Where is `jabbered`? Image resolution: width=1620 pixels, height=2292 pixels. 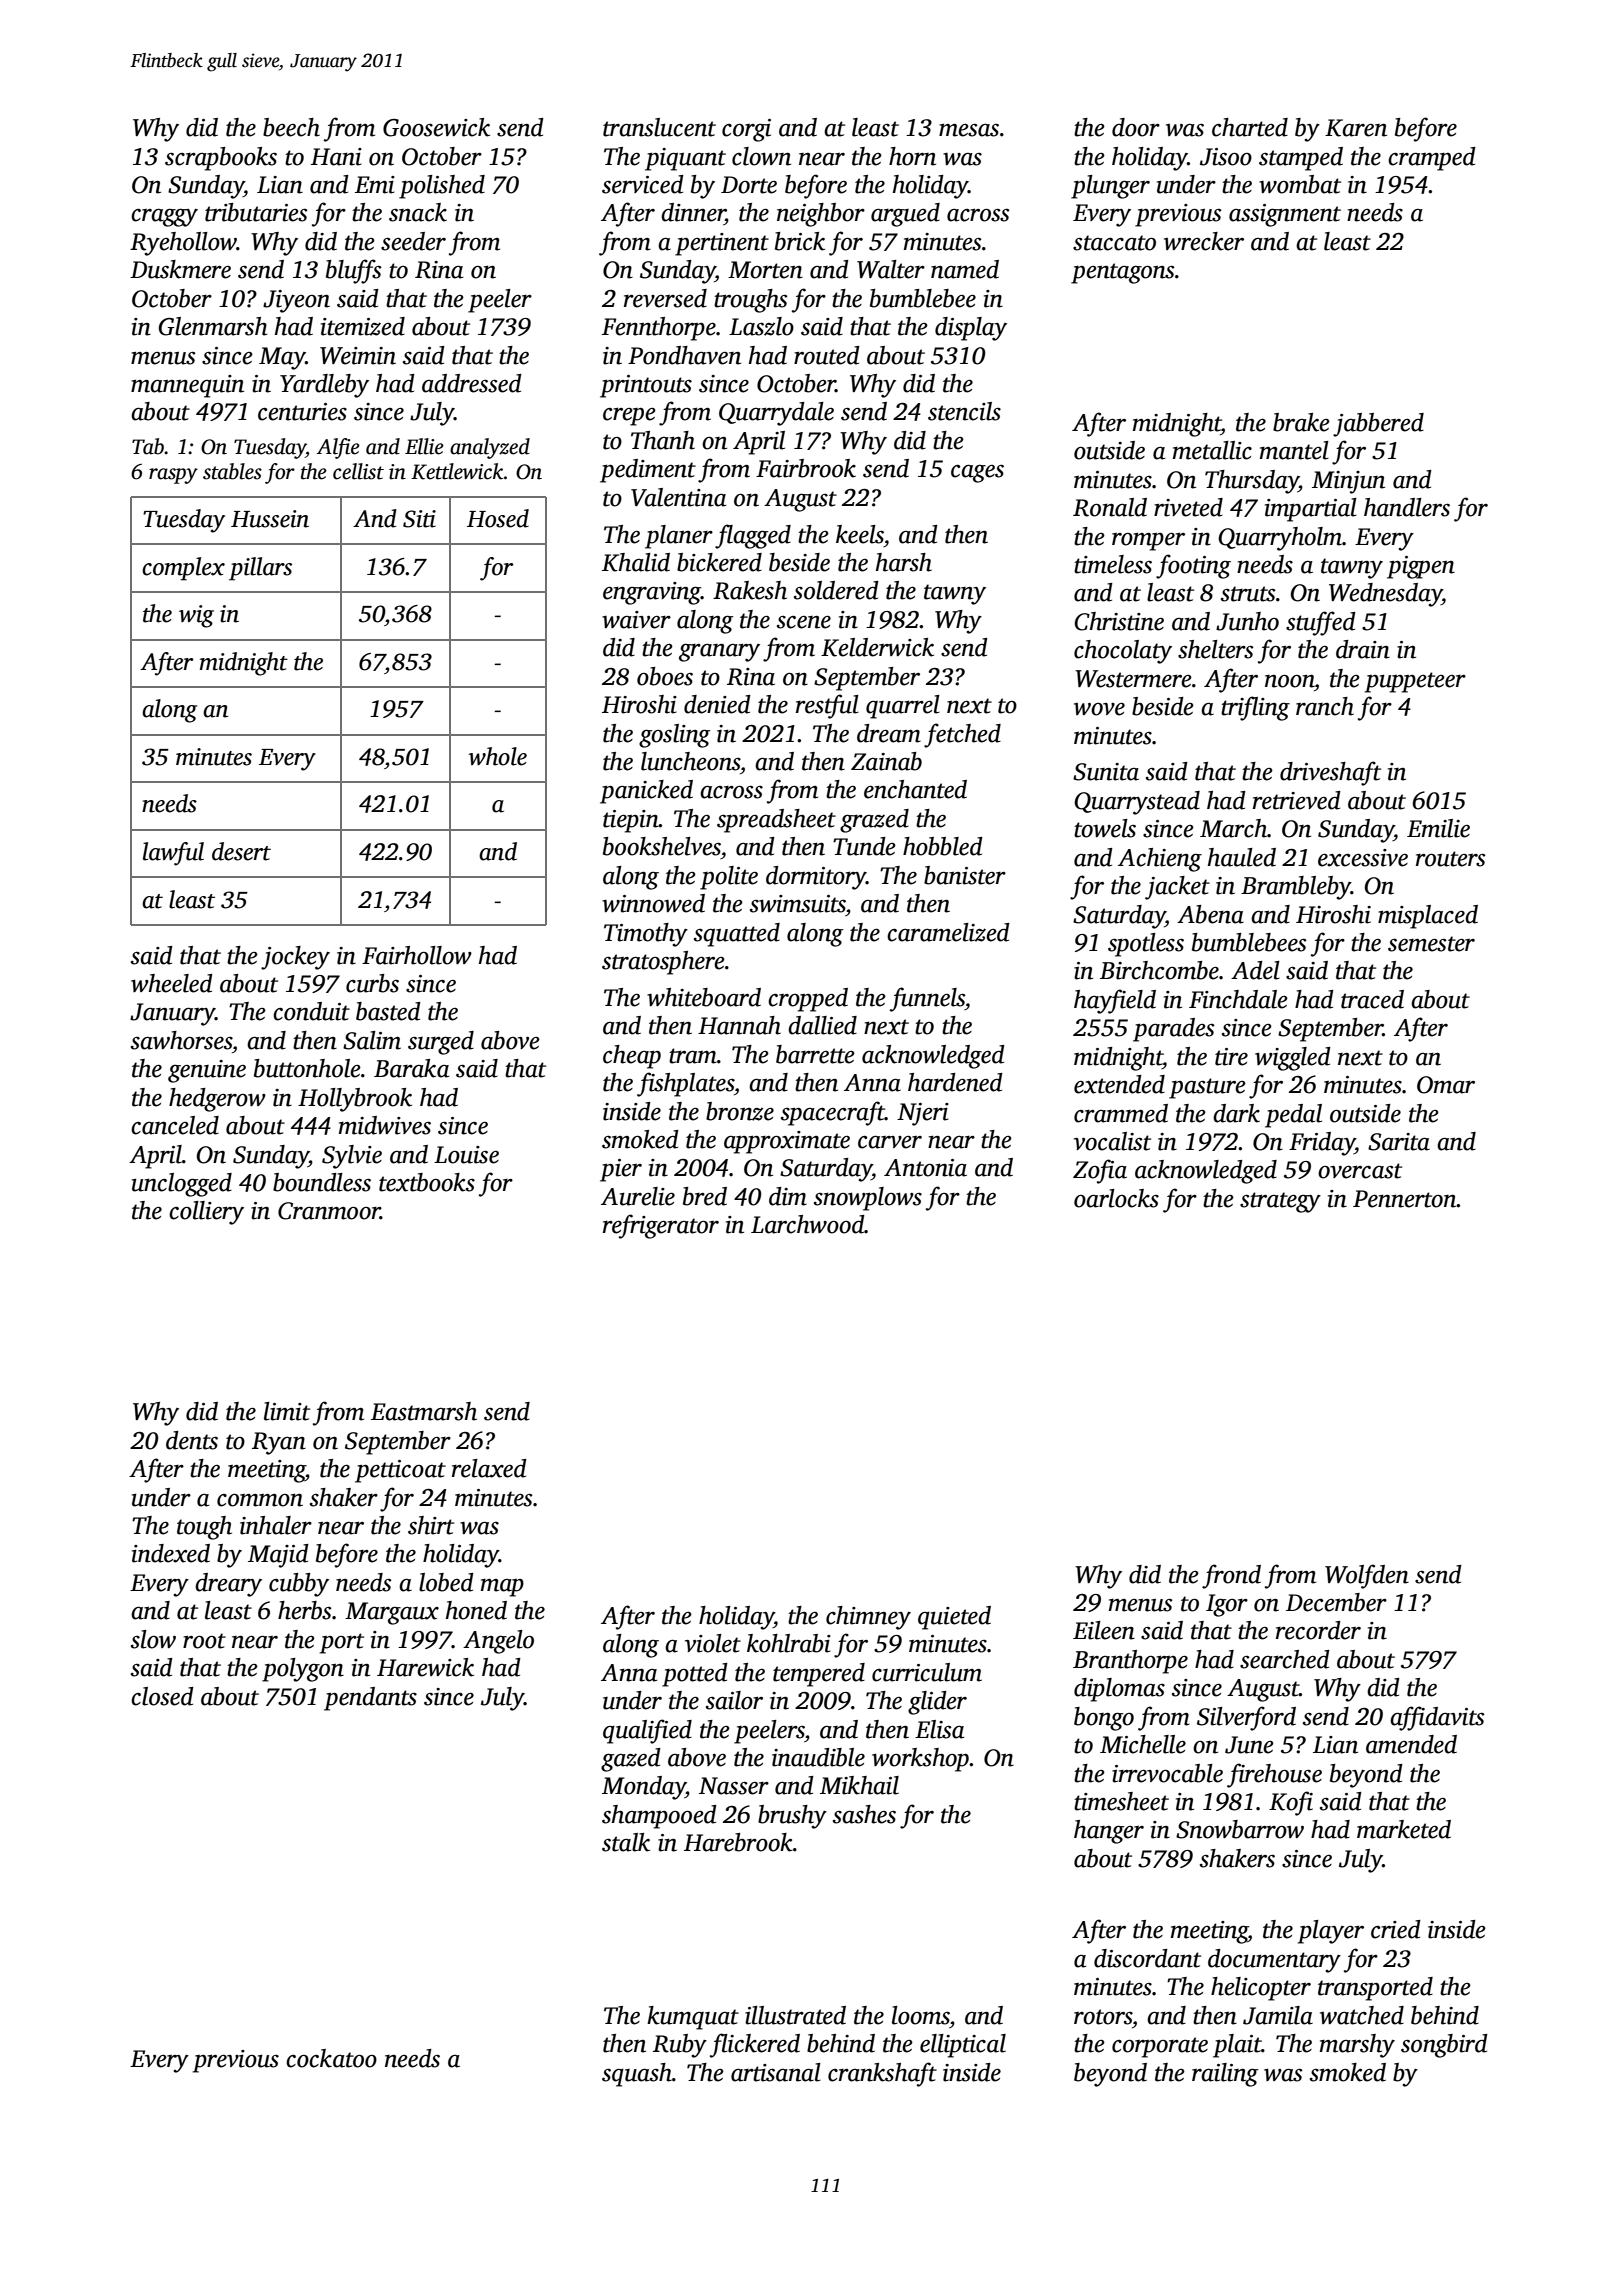 jabbered is located at coordinates (1378, 425).
